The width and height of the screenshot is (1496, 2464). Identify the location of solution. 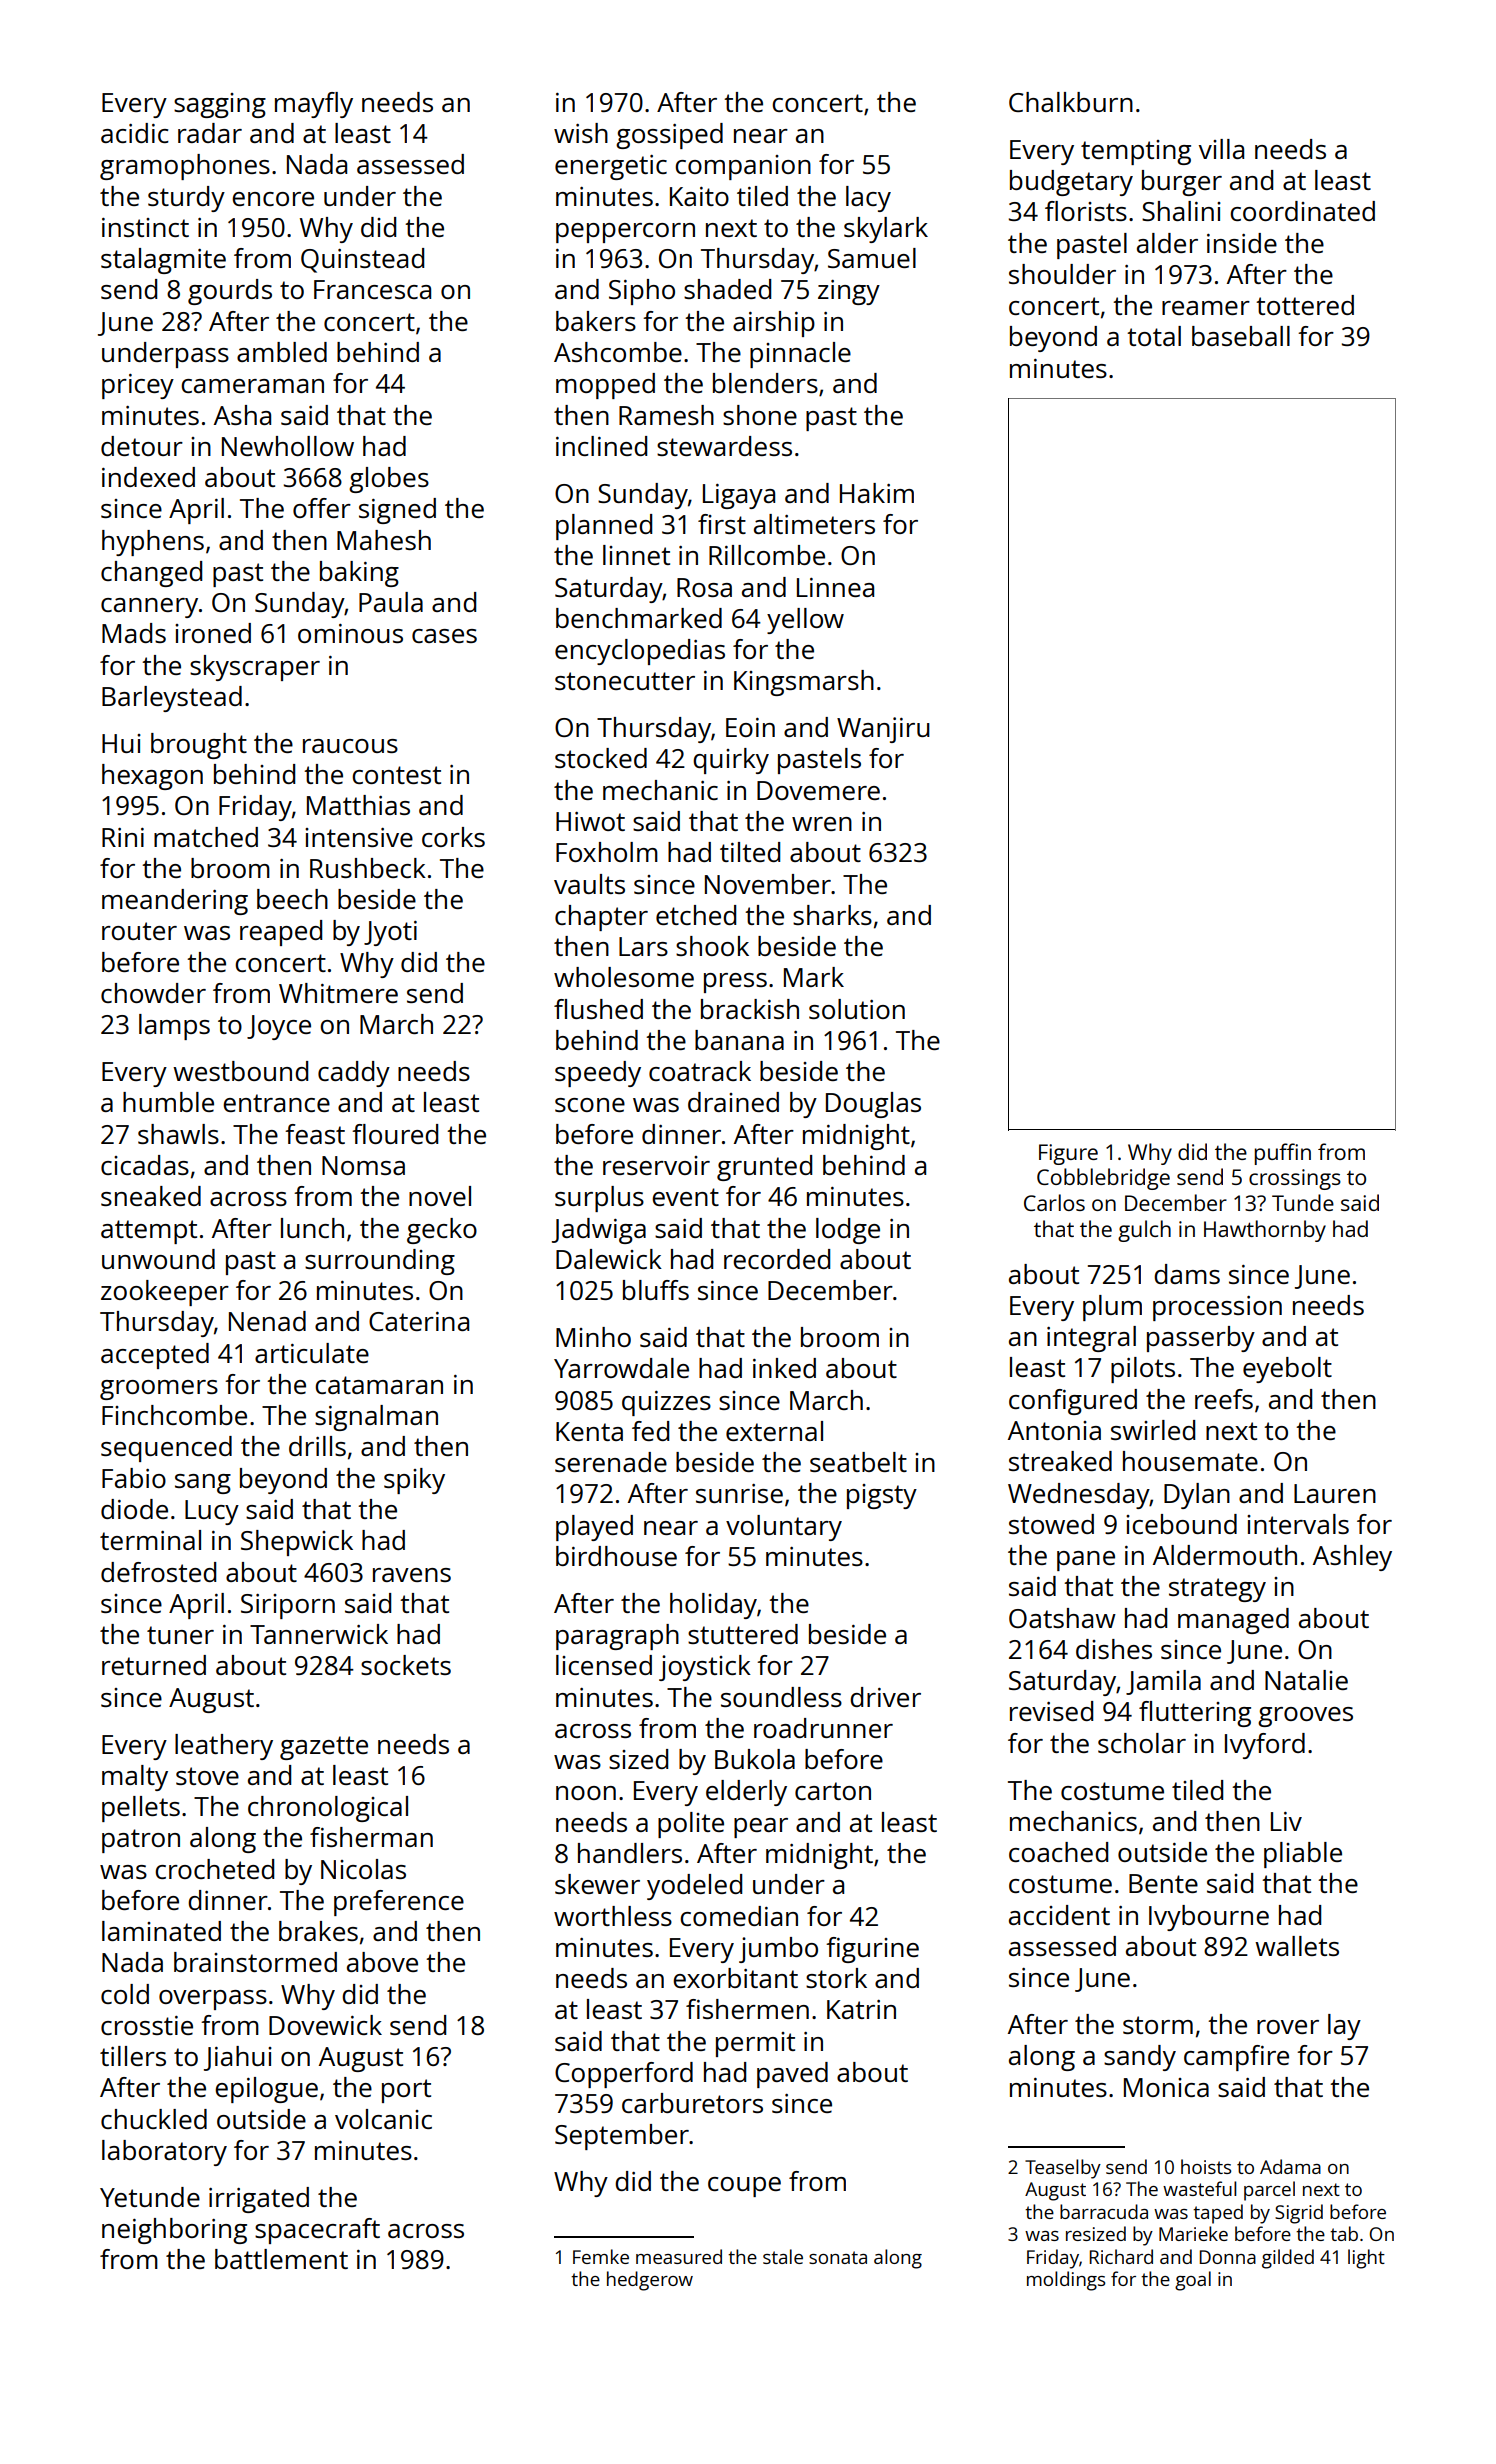
(857, 1009).
